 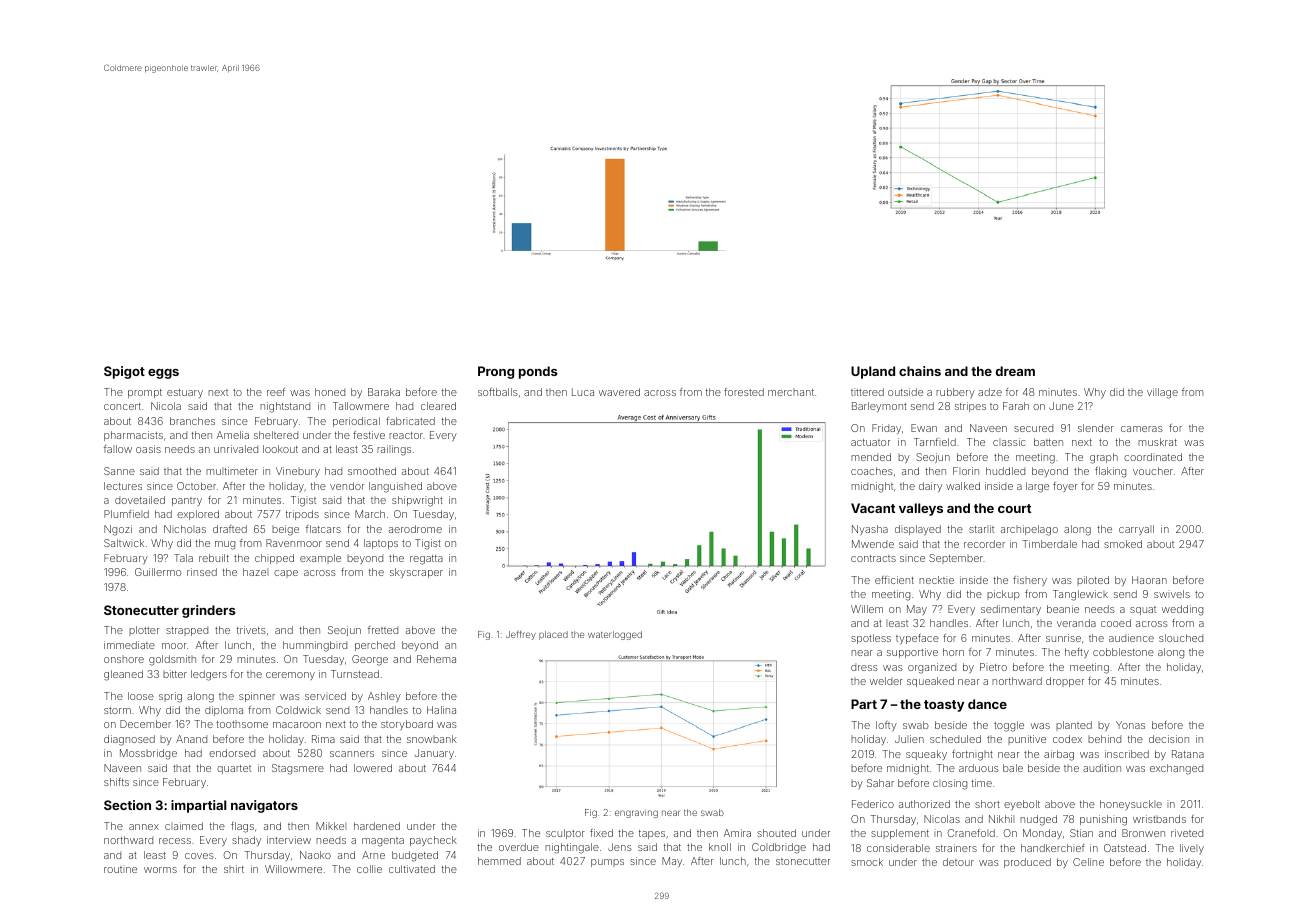 What do you see at coordinates (1014, 508) in the screenshot?
I see `court` at bounding box center [1014, 508].
